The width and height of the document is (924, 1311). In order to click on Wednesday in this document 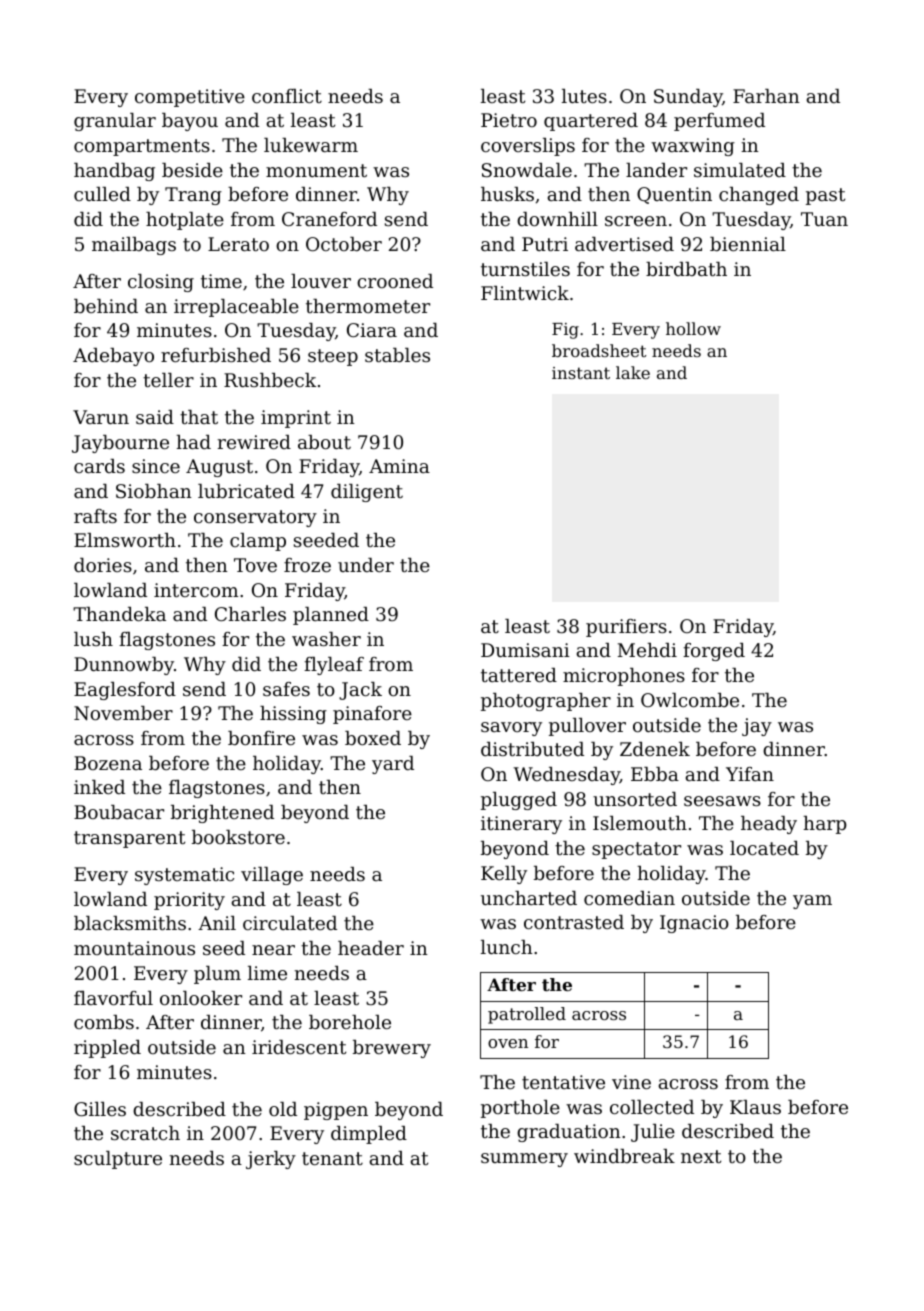, I will do `click(566, 776)`.
